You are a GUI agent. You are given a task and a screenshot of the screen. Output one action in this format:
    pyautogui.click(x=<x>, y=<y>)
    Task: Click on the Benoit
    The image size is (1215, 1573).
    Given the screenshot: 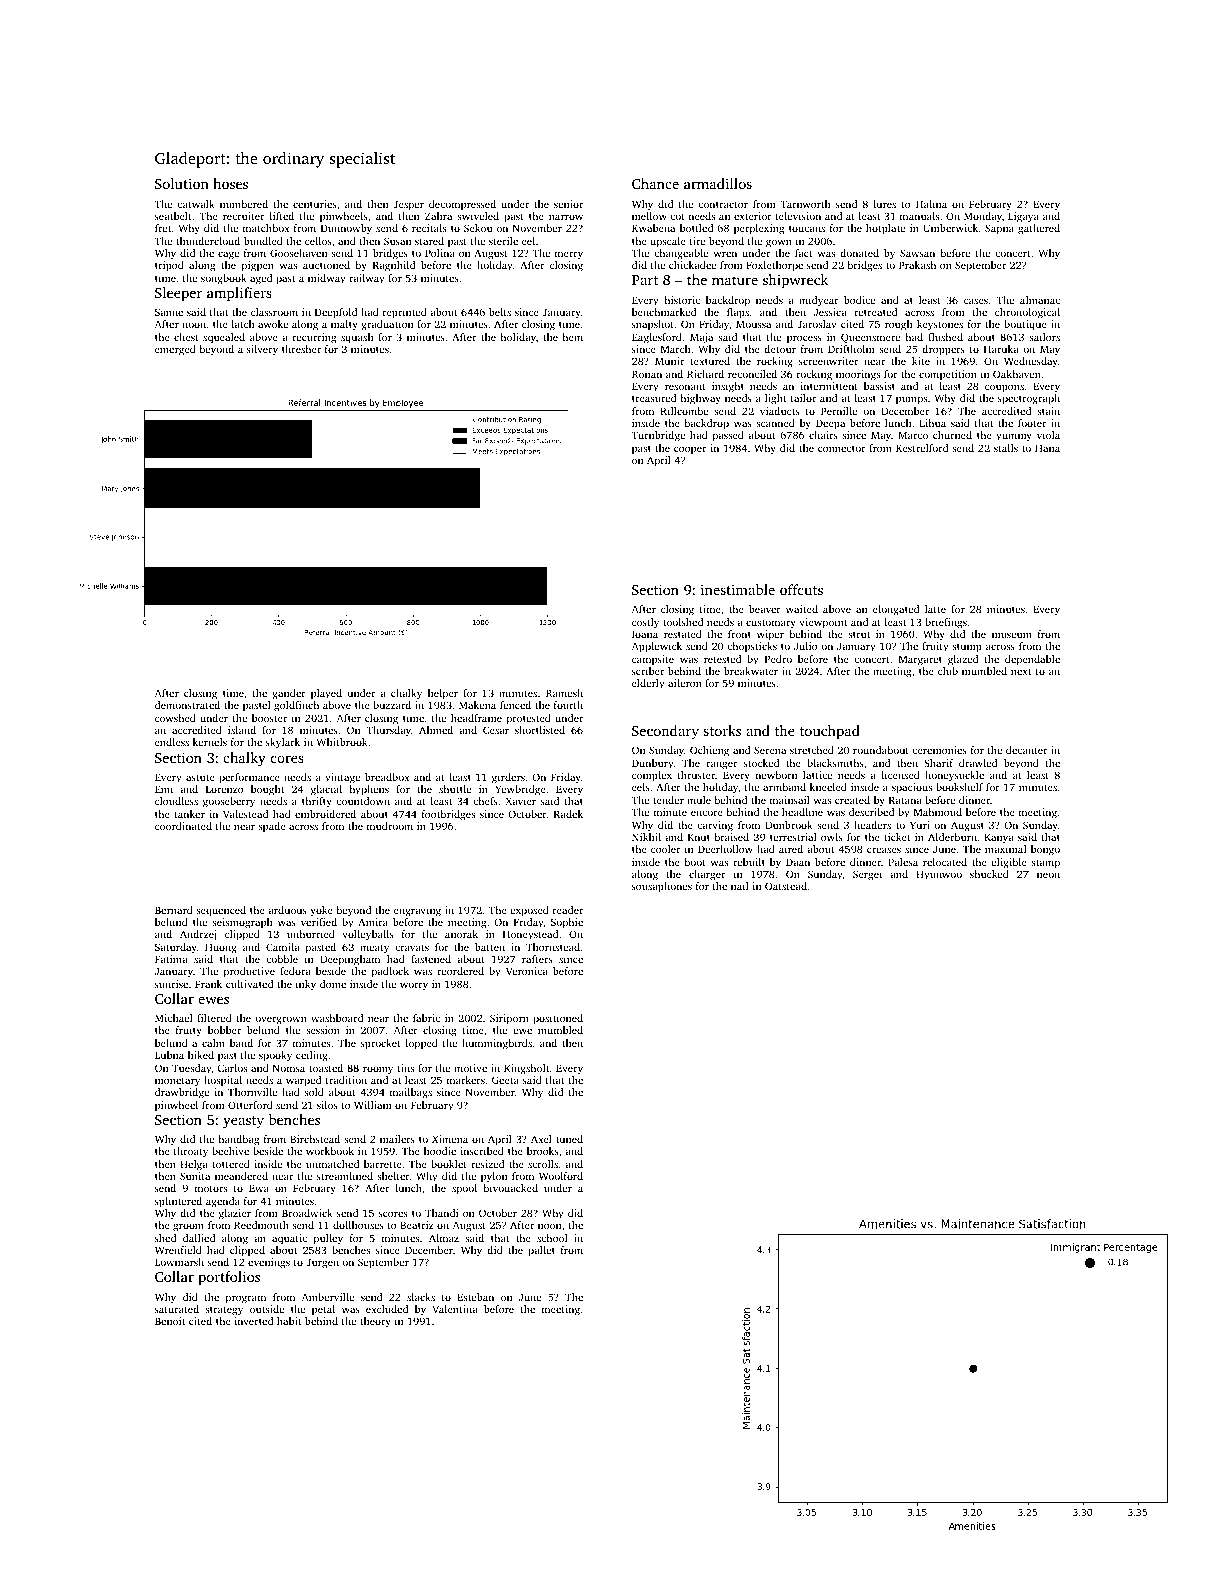 What is the action you would take?
    pyautogui.click(x=170, y=1321)
